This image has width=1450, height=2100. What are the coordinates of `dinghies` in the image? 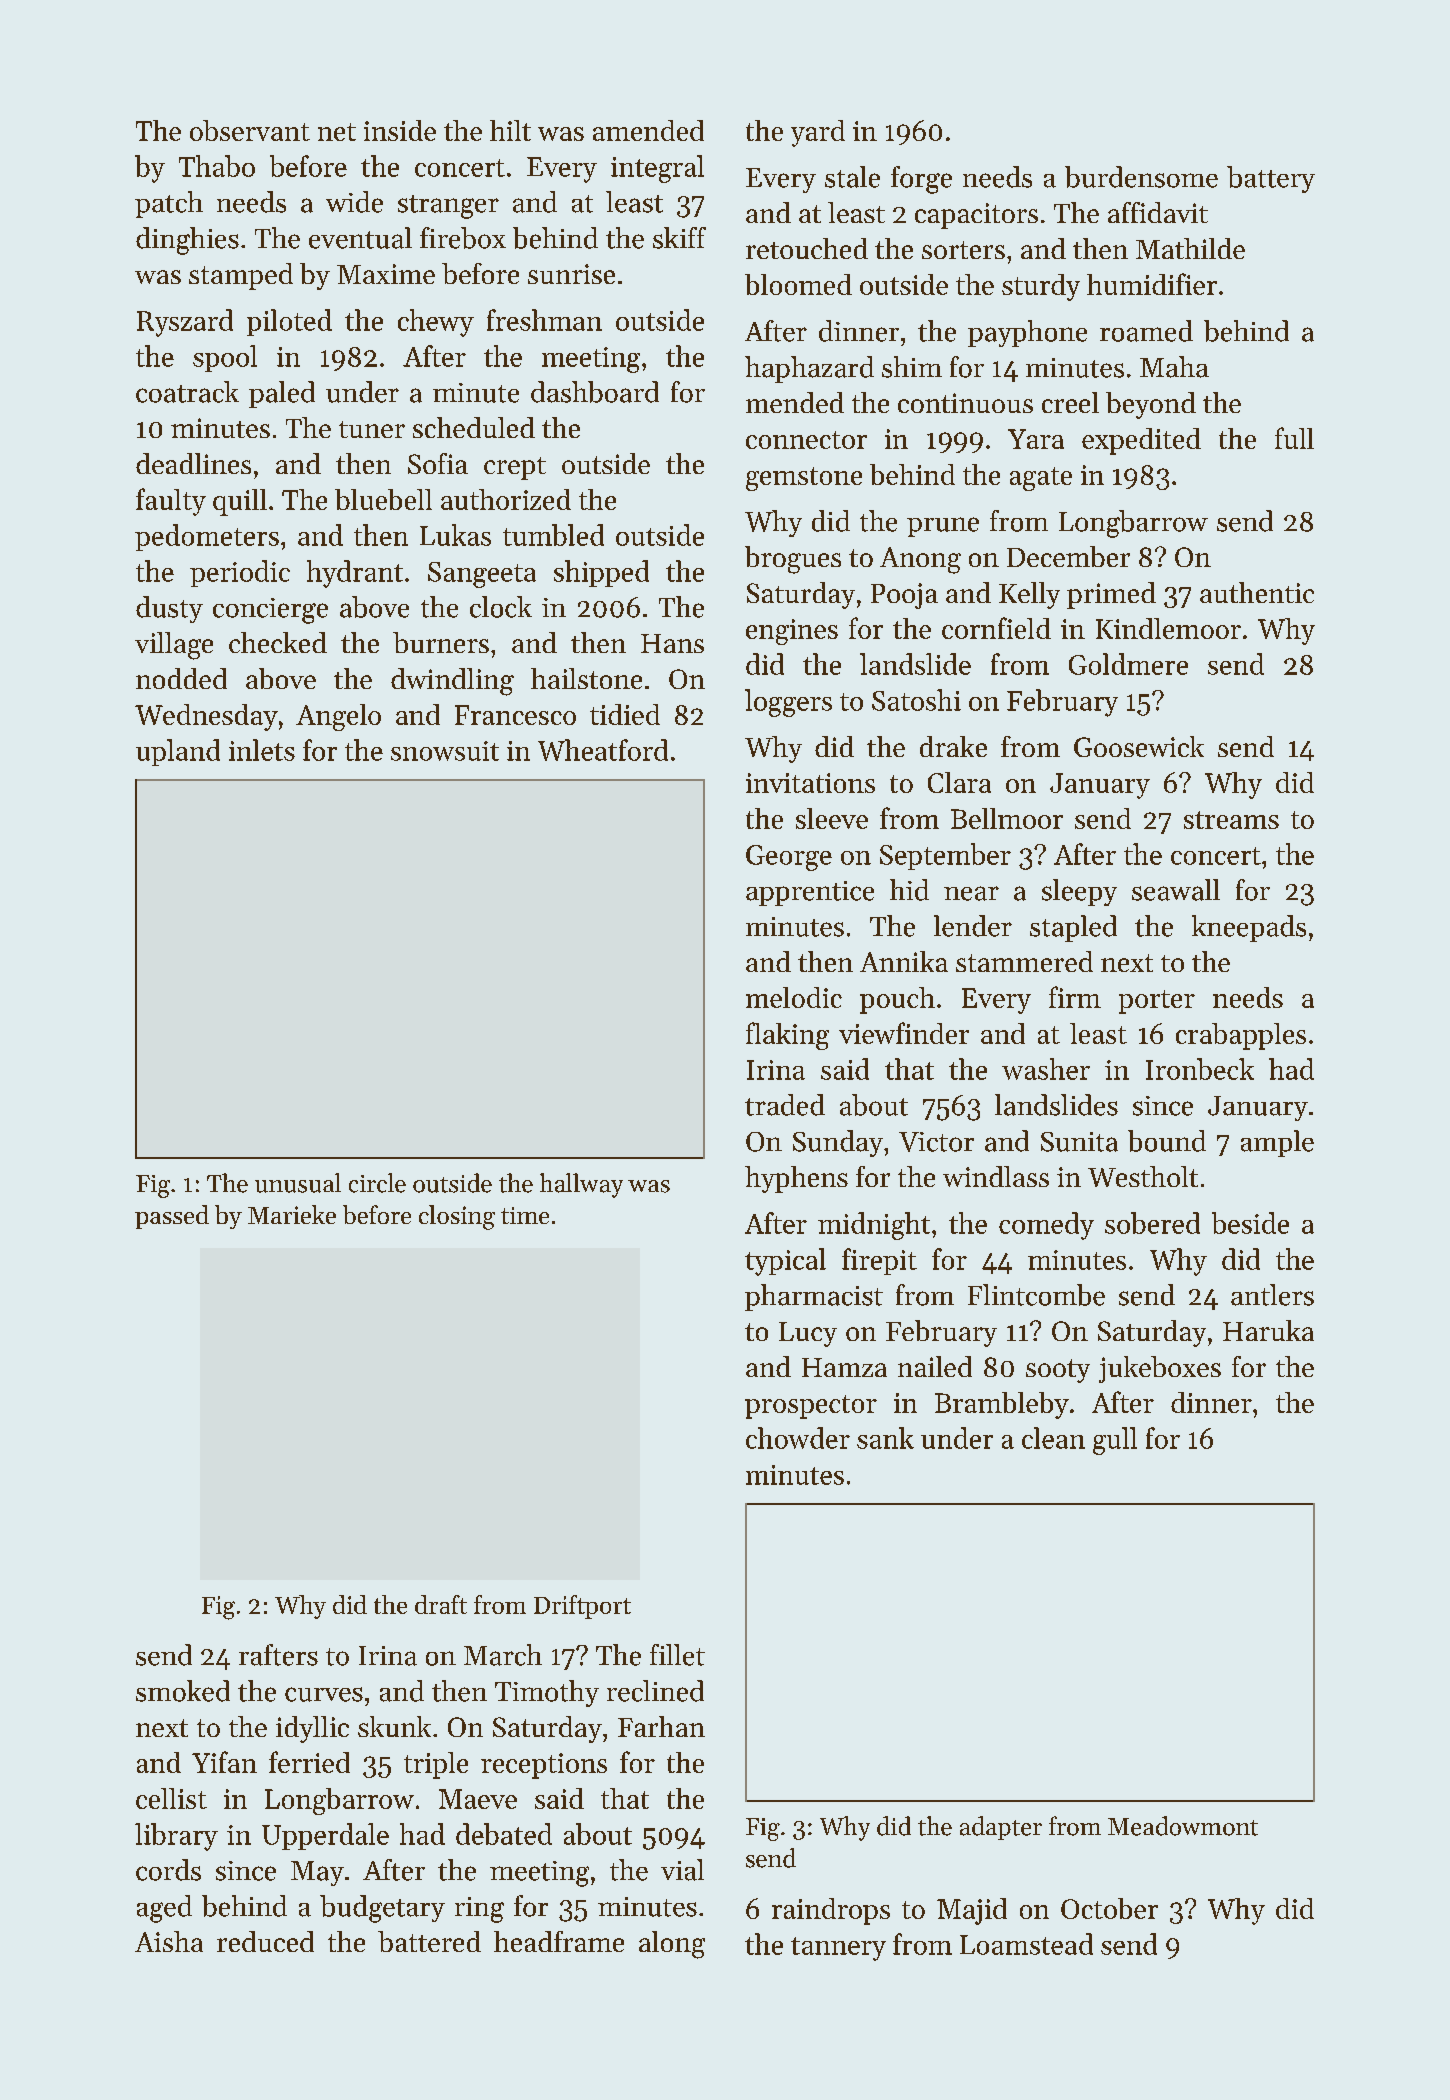 It's located at (187, 241).
